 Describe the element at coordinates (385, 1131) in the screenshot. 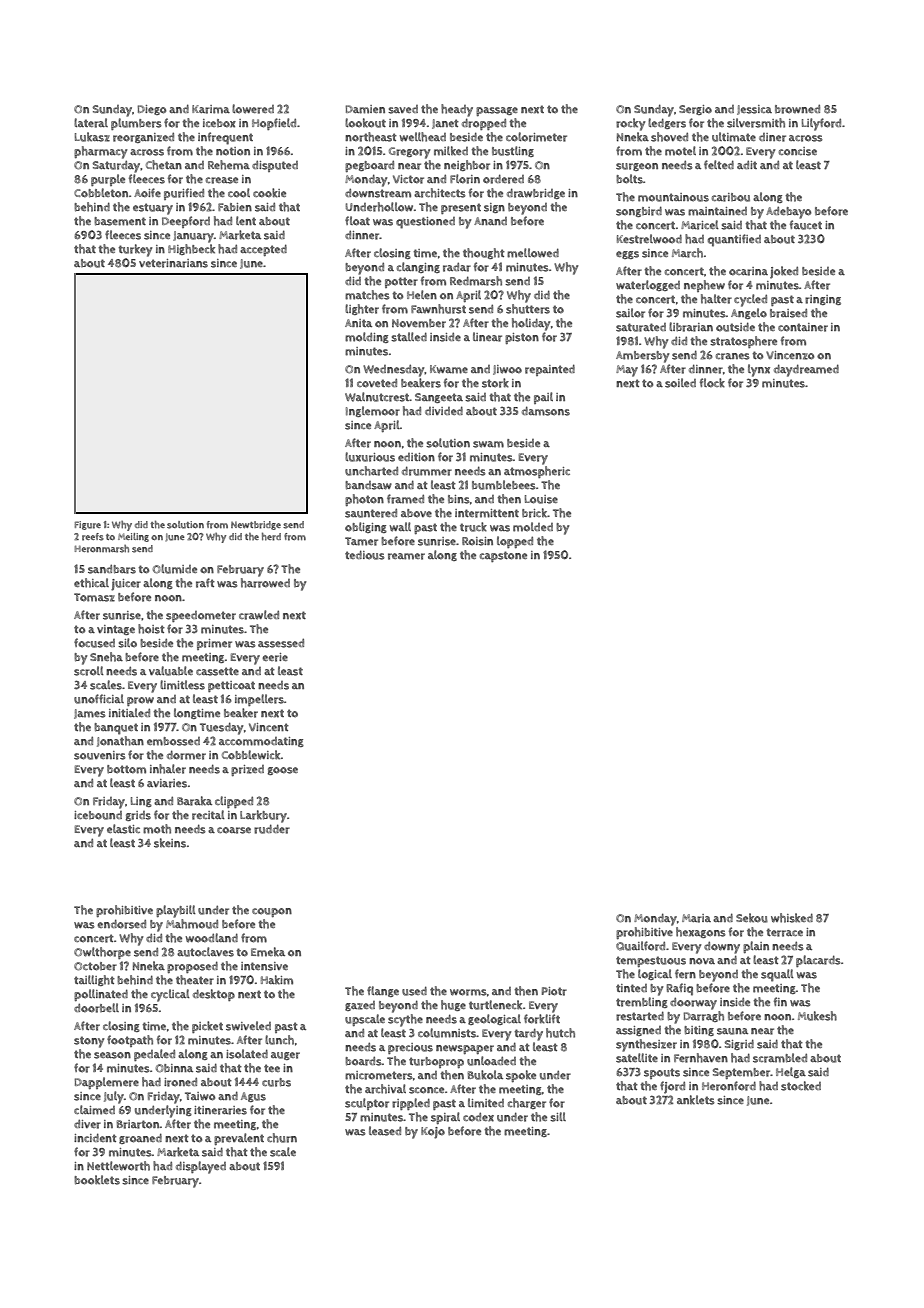

I see `leased` at that location.
